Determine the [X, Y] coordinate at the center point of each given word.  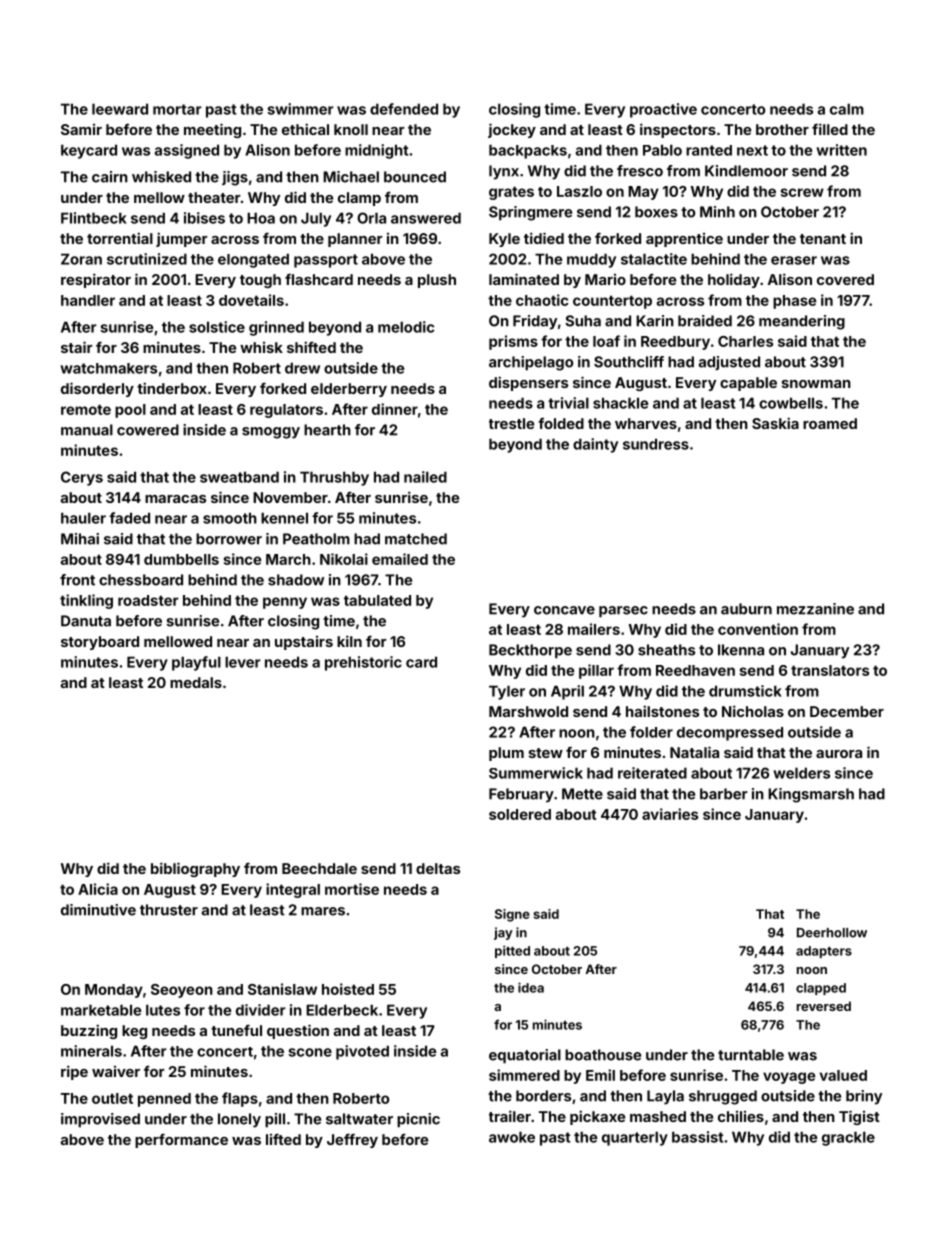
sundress [656, 444]
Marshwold [528, 711]
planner [355, 240]
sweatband [239, 477]
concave [564, 610]
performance [181, 1140]
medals [196, 682]
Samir [81, 129]
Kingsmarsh [811, 795]
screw [802, 192]
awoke [512, 1137]
